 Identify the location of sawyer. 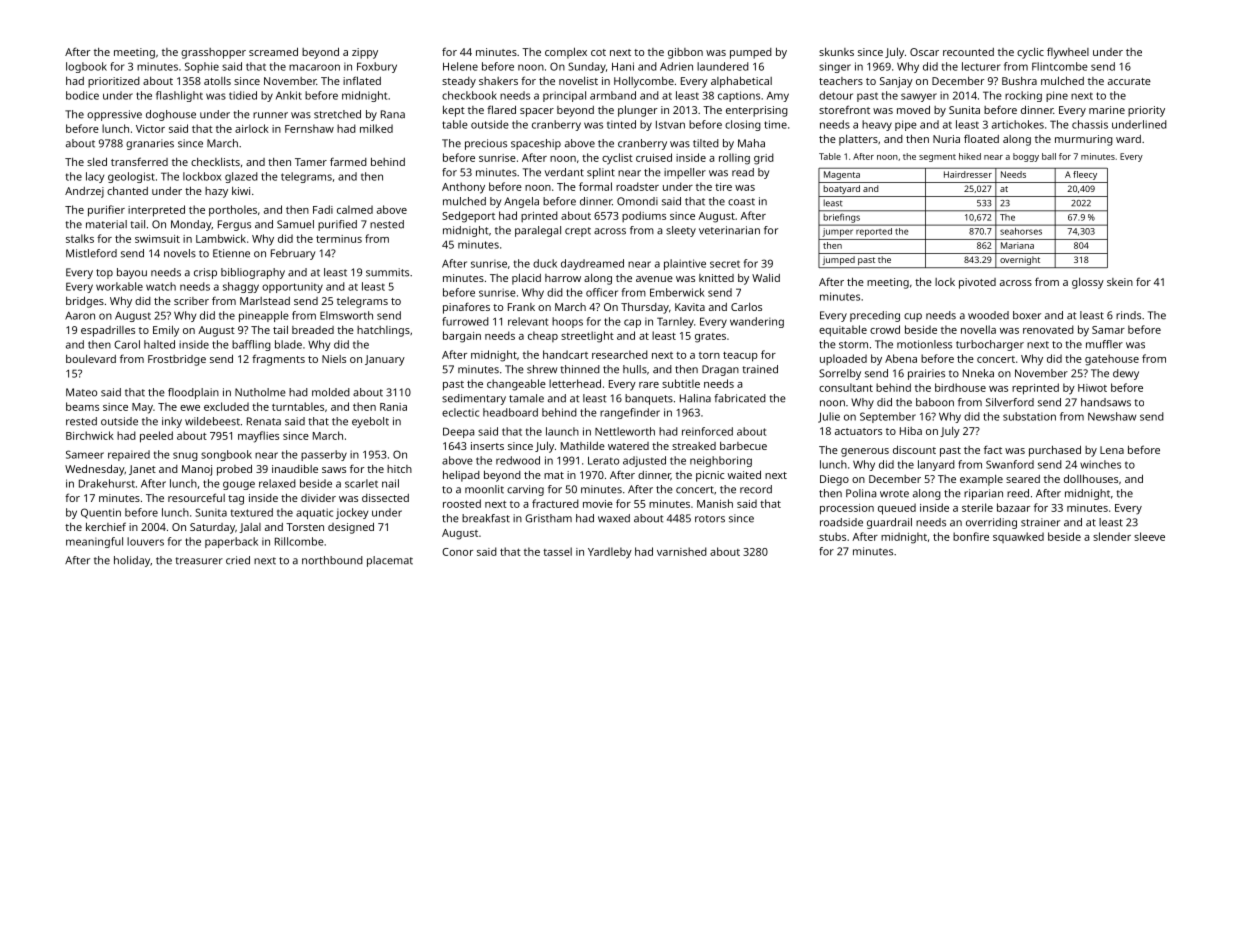
(919, 97).
